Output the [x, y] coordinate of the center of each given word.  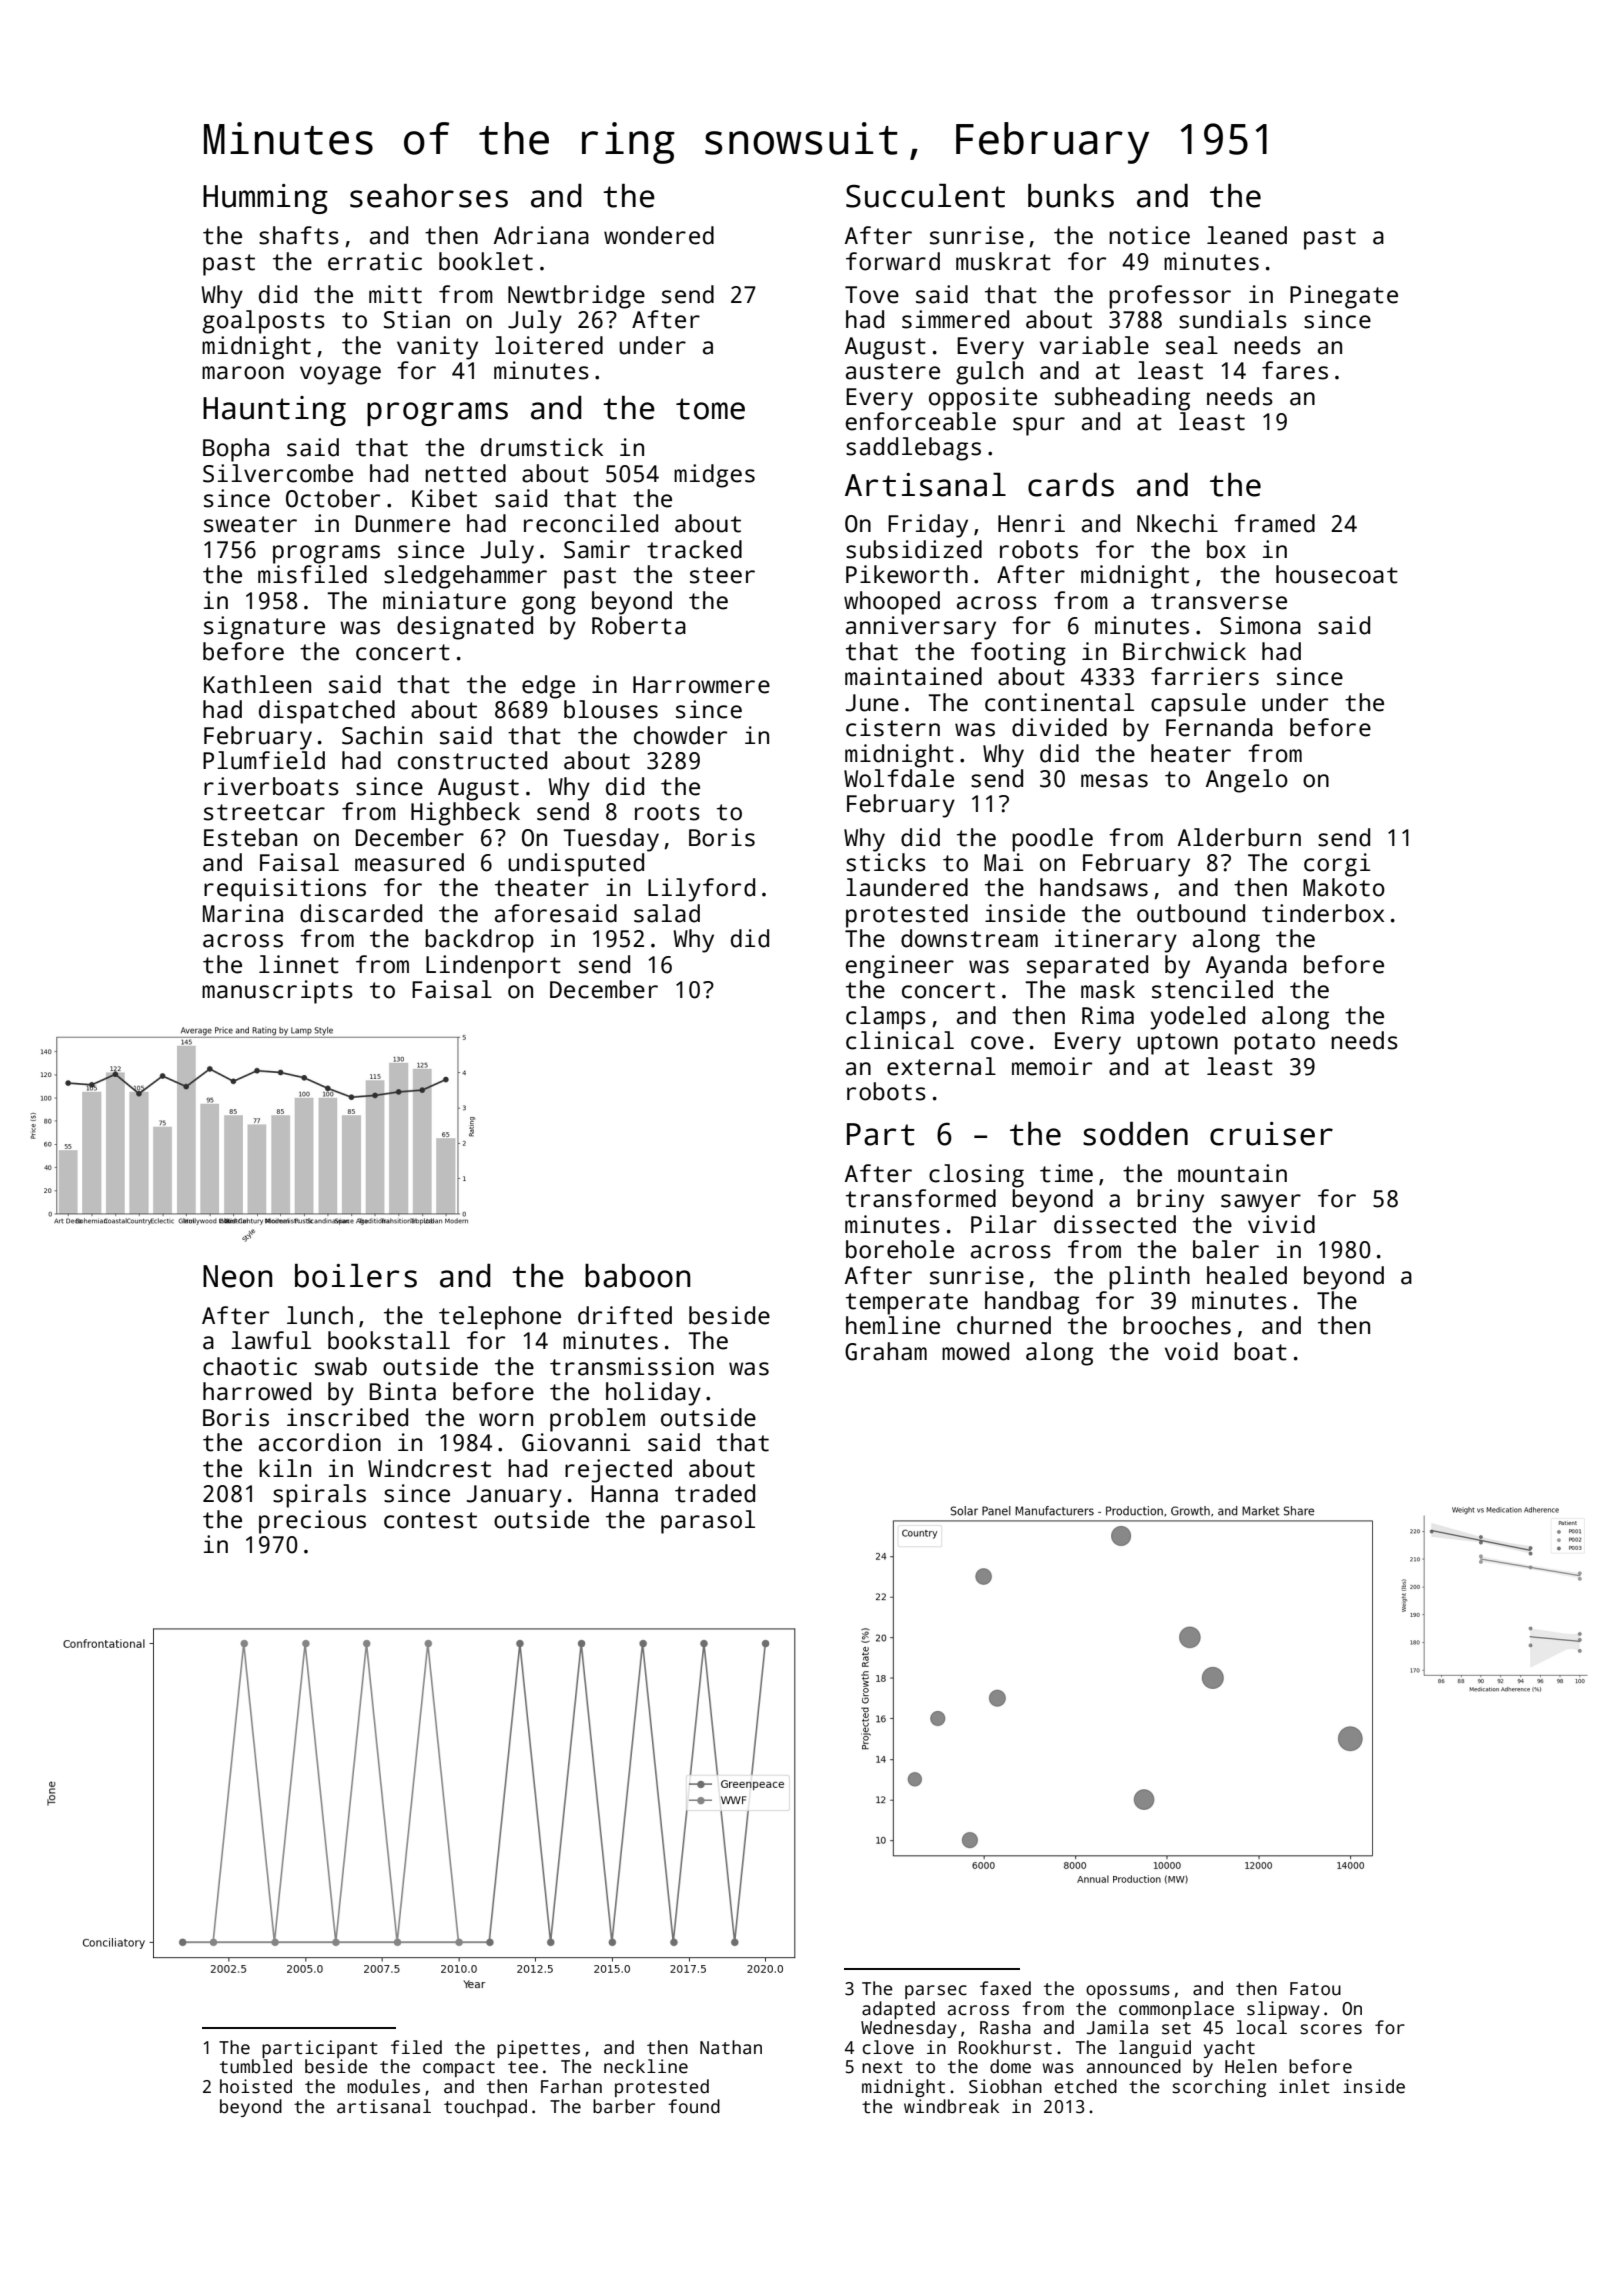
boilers [356, 1276]
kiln [285, 1468]
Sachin [382, 735]
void [1191, 1351]
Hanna [625, 1494]
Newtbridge [576, 297]
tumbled [256, 2066]
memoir [1052, 1066]
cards [1071, 485]
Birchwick [1184, 651]
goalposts [264, 322]
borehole [900, 1249]
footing [1018, 654]
